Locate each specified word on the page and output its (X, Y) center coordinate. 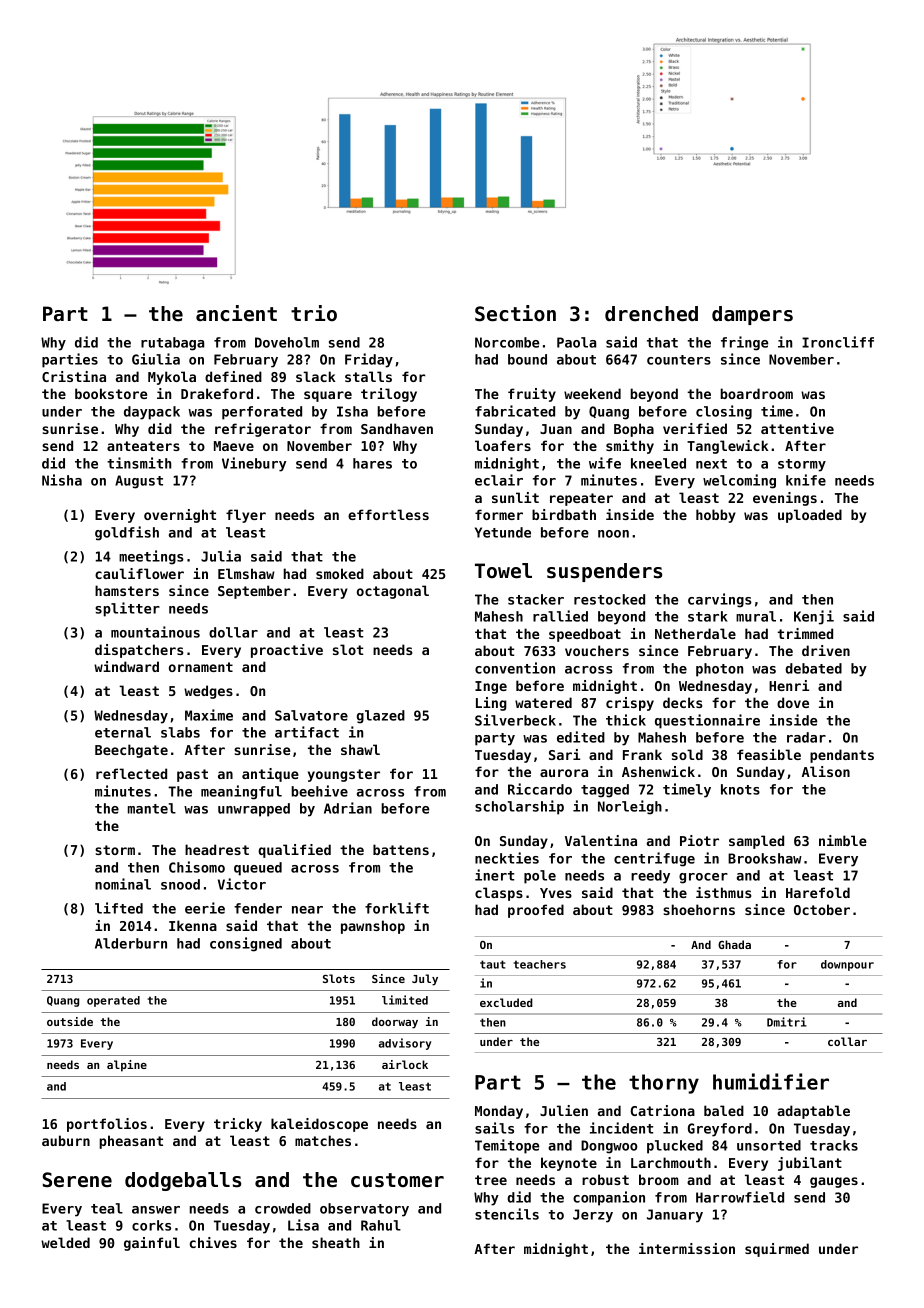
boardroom (756, 393)
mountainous (155, 632)
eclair (499, 480)
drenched (651, 314)
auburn (66, 1140)
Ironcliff (838, 342)
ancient (236, 313)
